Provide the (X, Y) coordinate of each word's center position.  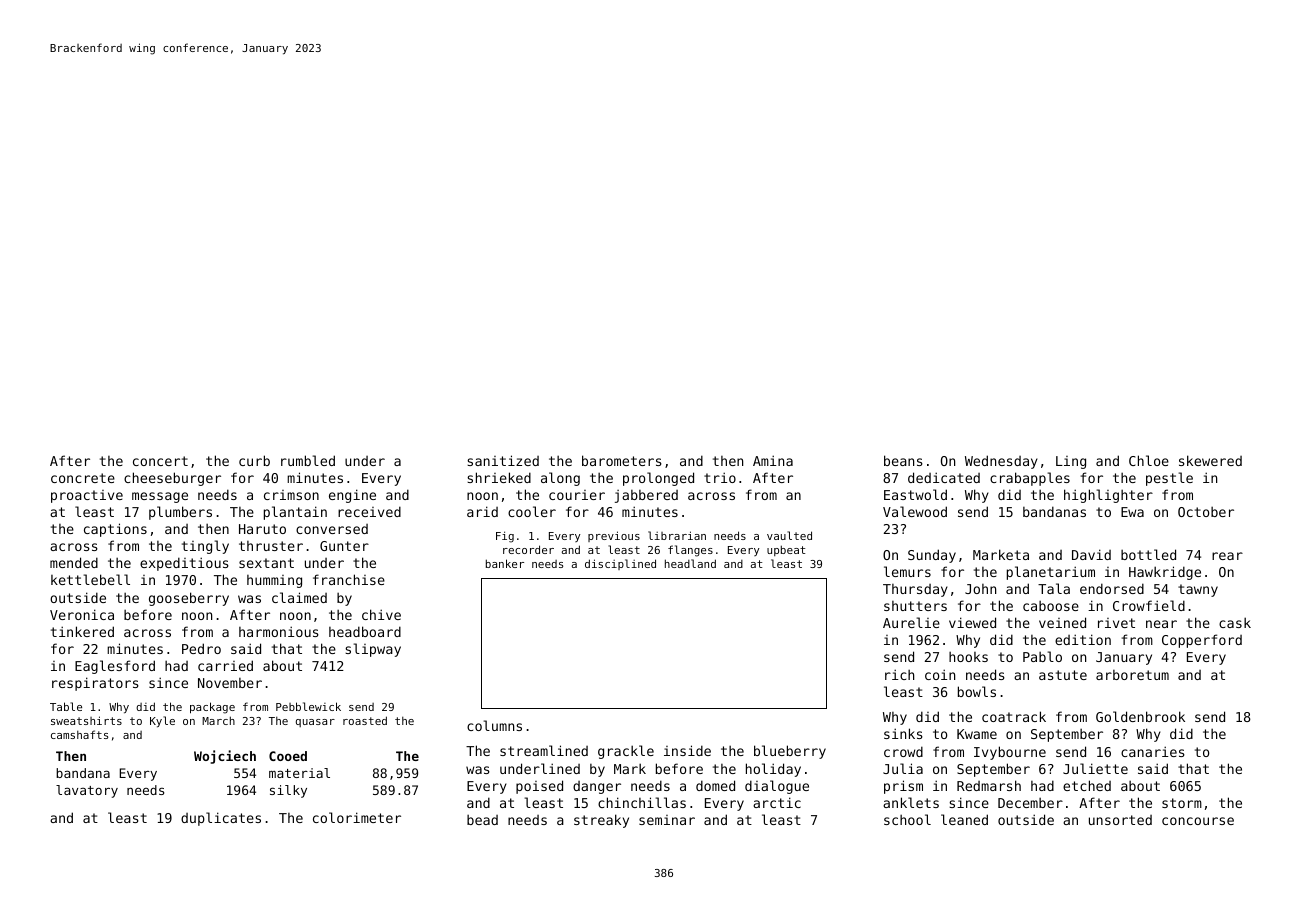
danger (597, 787)
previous (614, 536)
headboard (365, 631)
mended (74, 562)
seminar (667, 820)
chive (381, 614)
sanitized (503, 460)
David (1091, 554)
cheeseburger (172, 479)
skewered (1210, 460)
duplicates (221, 819)
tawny (1198, 590)
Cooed (288, 756)
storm (1182, 803)
